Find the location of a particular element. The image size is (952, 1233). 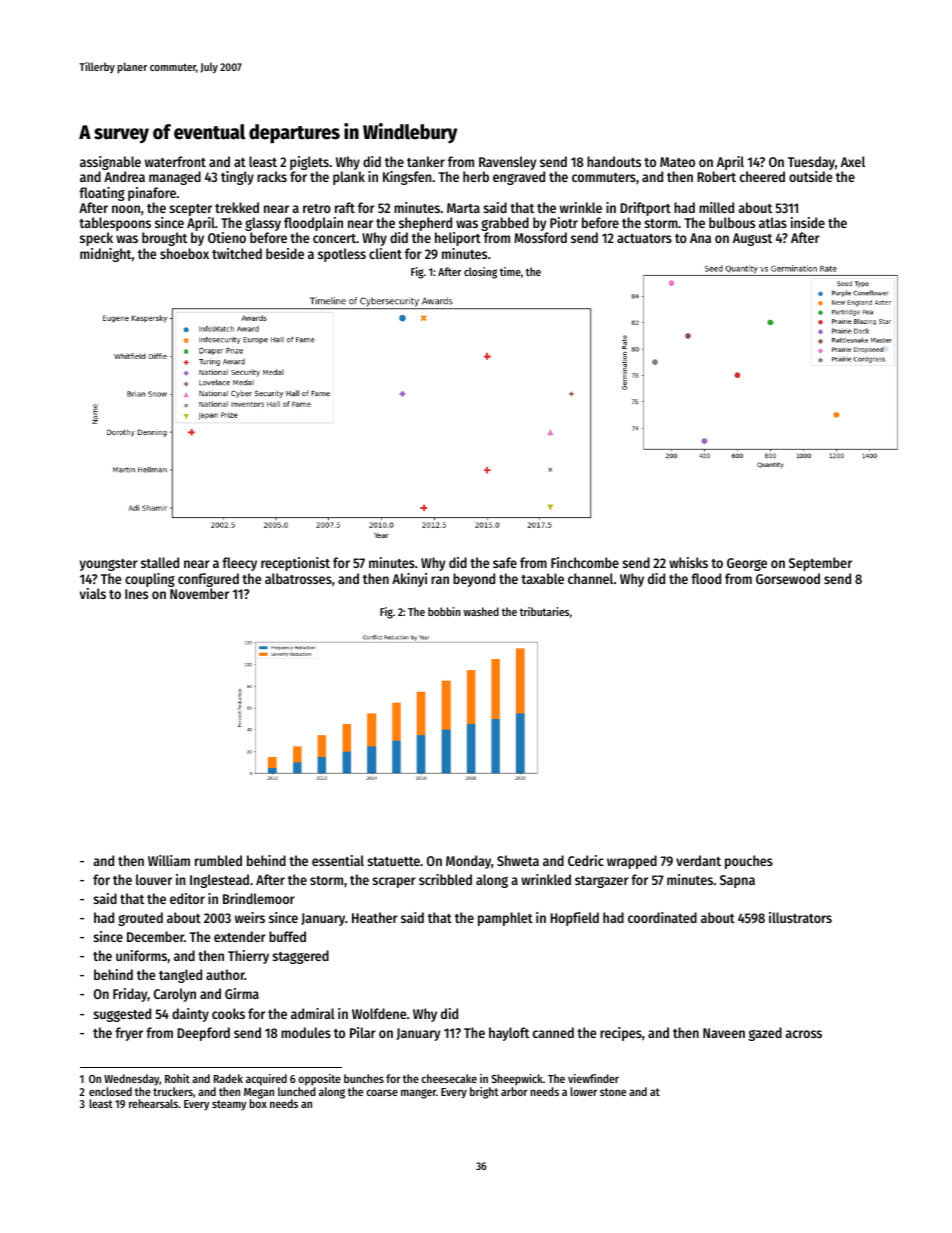

Carolyn is located at coordinates (175, 995).
